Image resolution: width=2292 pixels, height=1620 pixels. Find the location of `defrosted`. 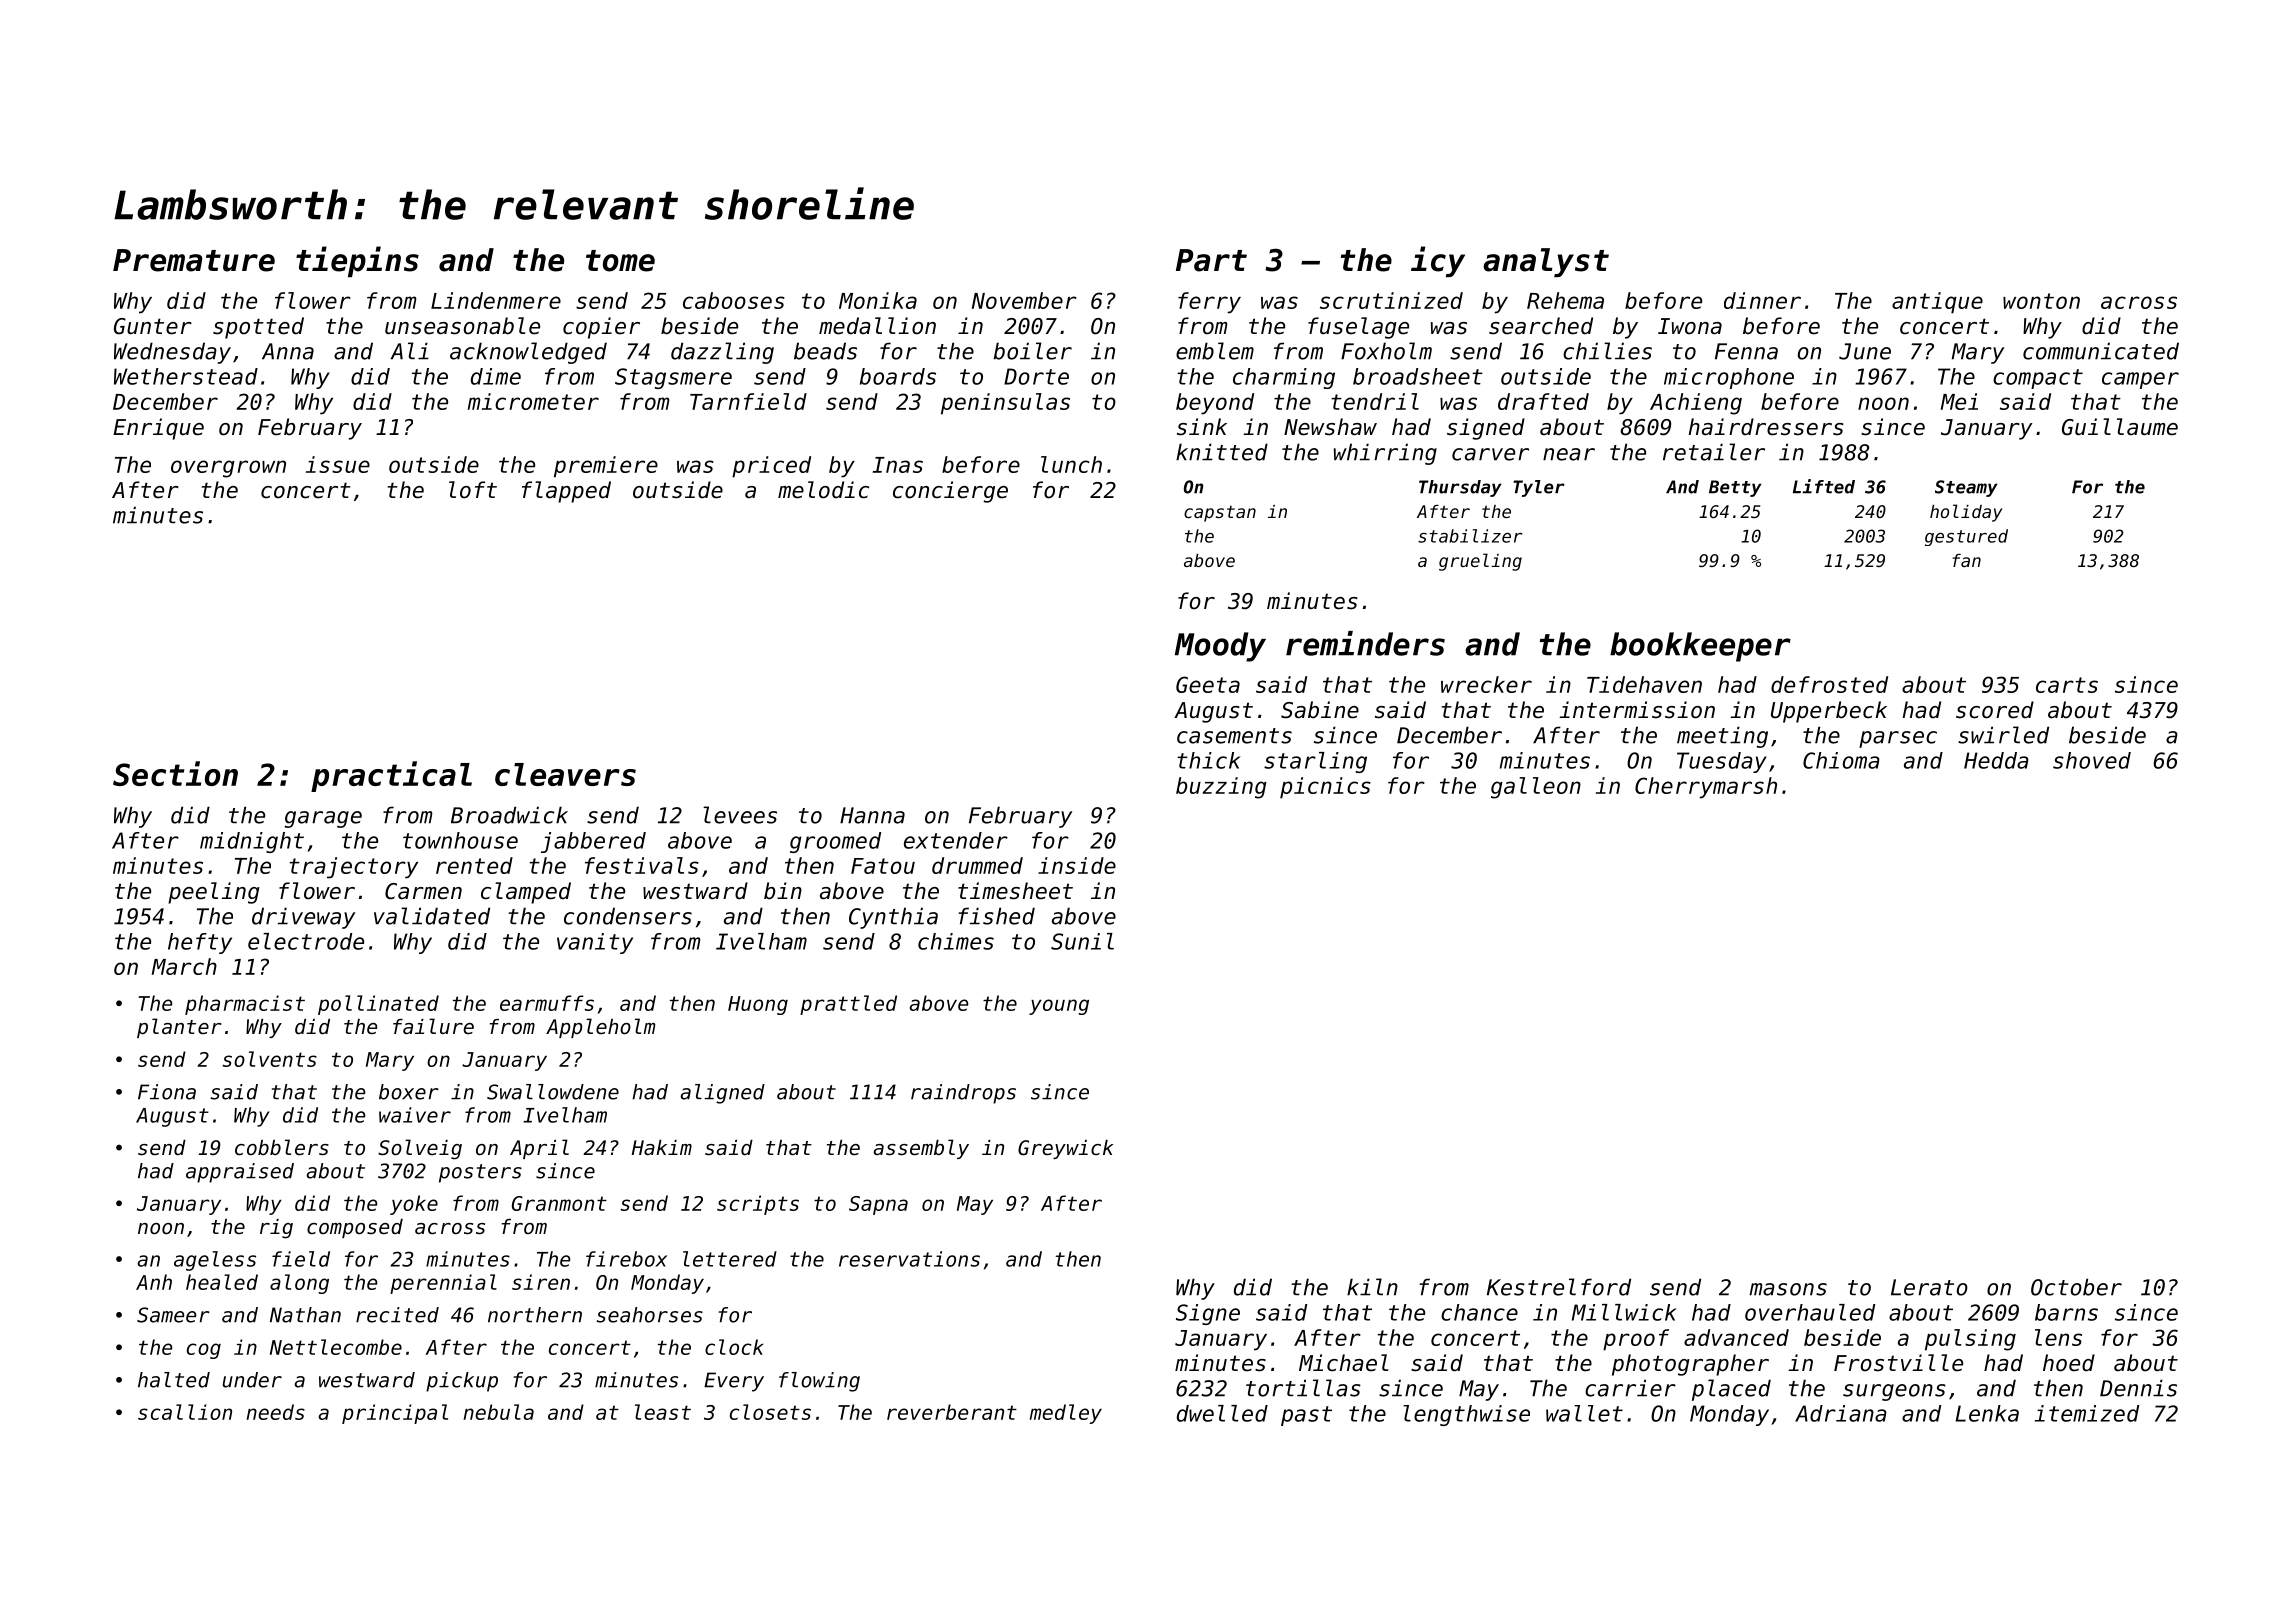

defrosted is located at coordinates (1829, 684).
